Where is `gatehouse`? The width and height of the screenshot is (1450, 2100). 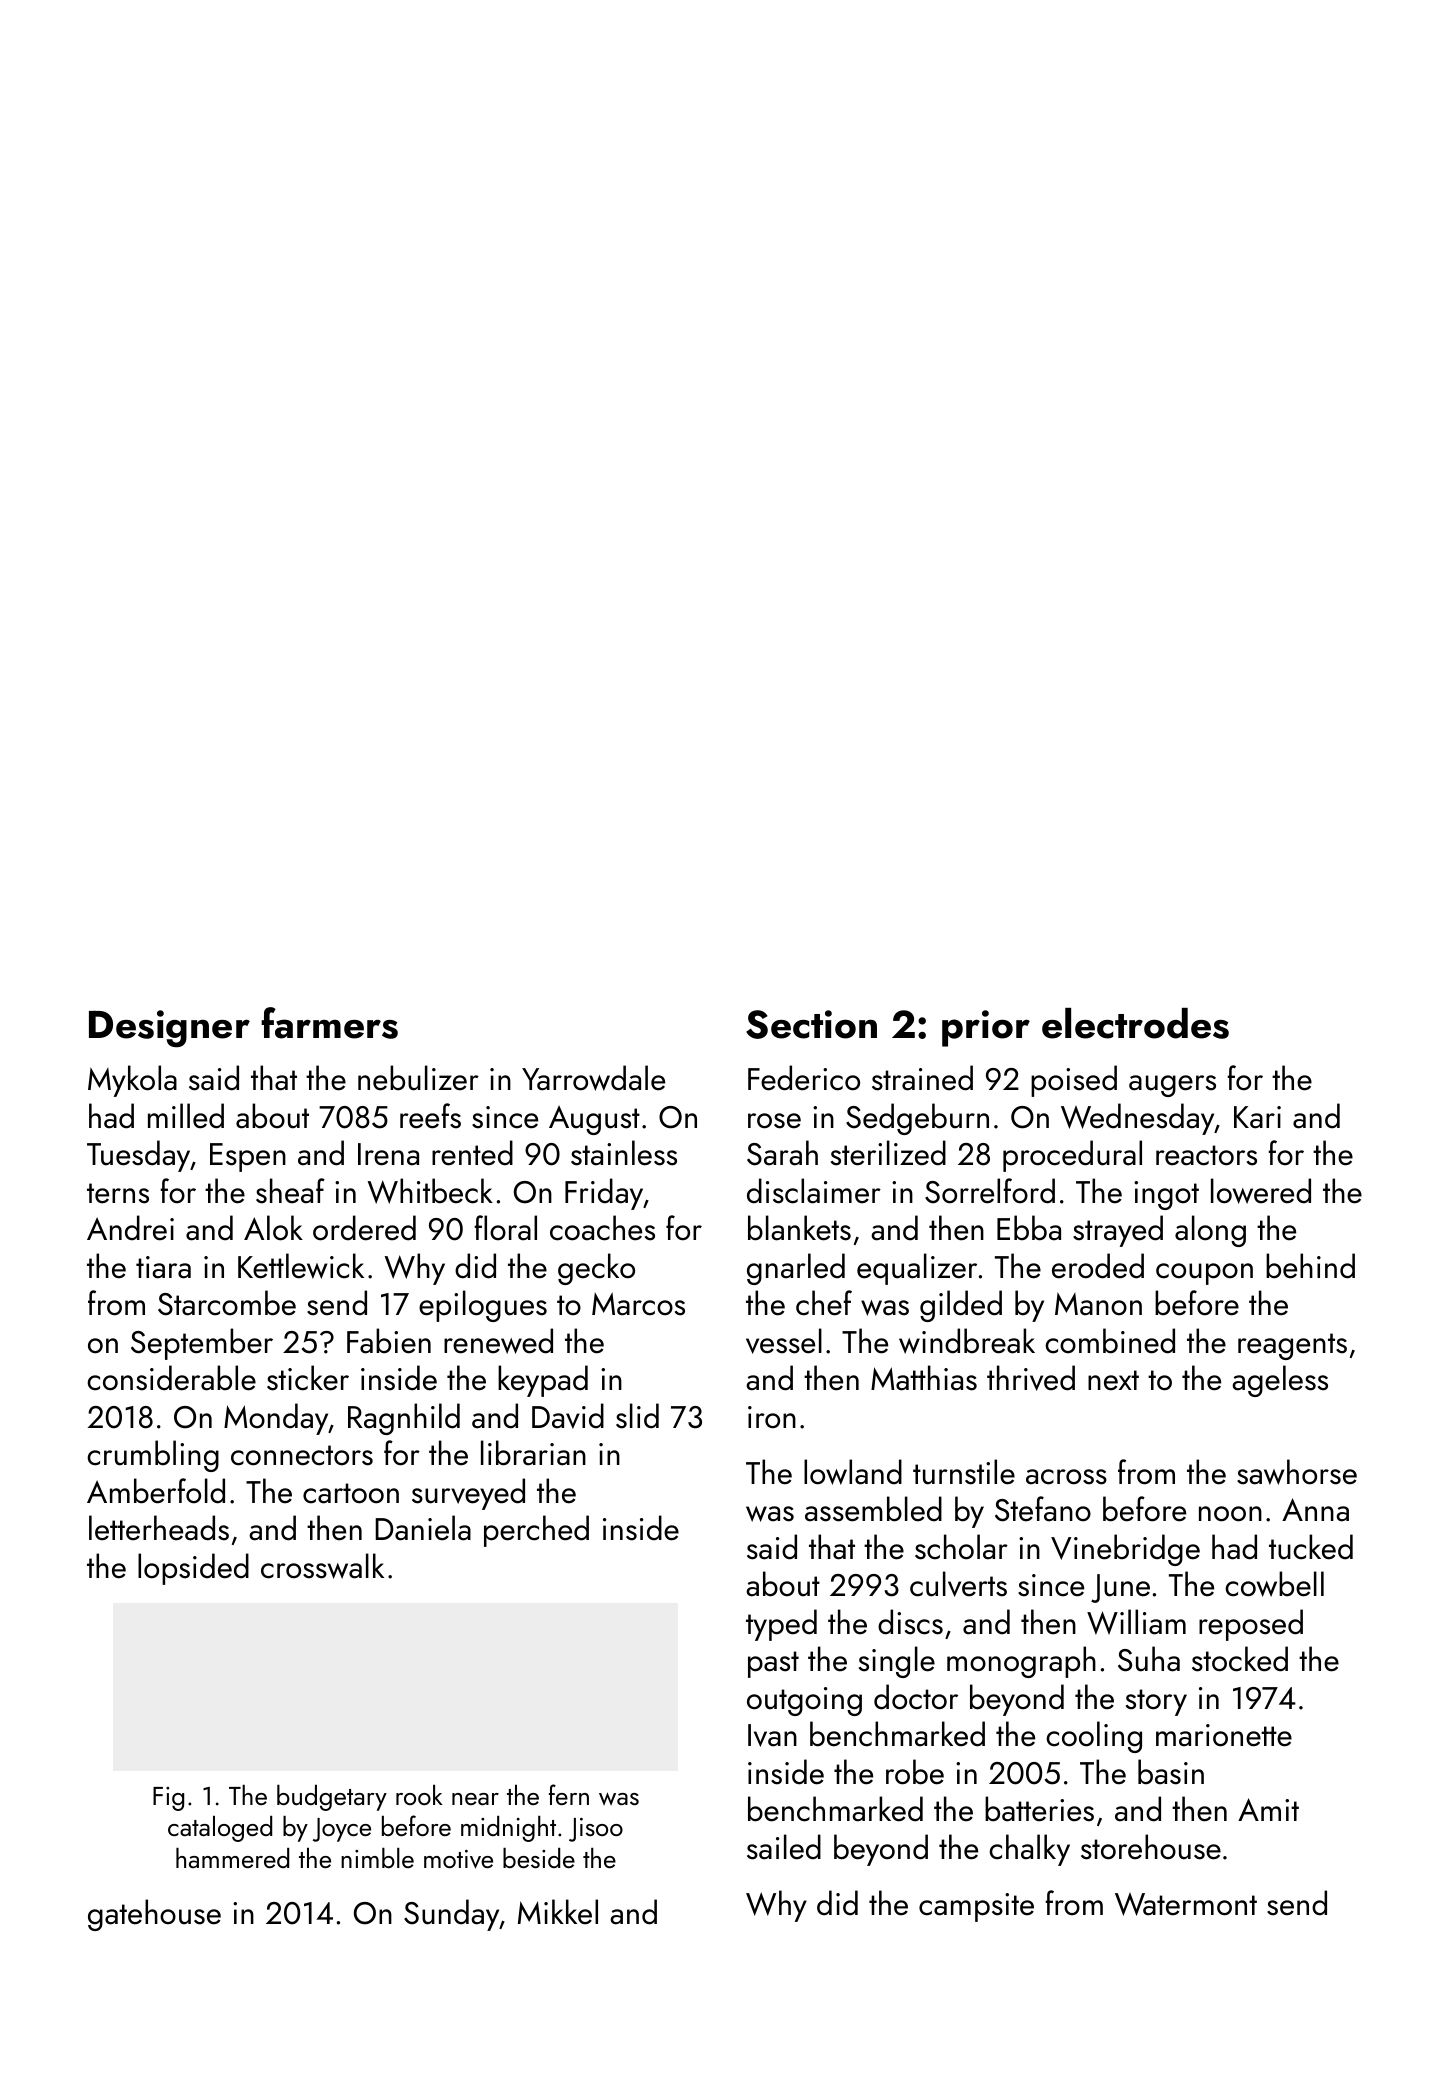
gatehouse is located at coordinates (154, 1915).
